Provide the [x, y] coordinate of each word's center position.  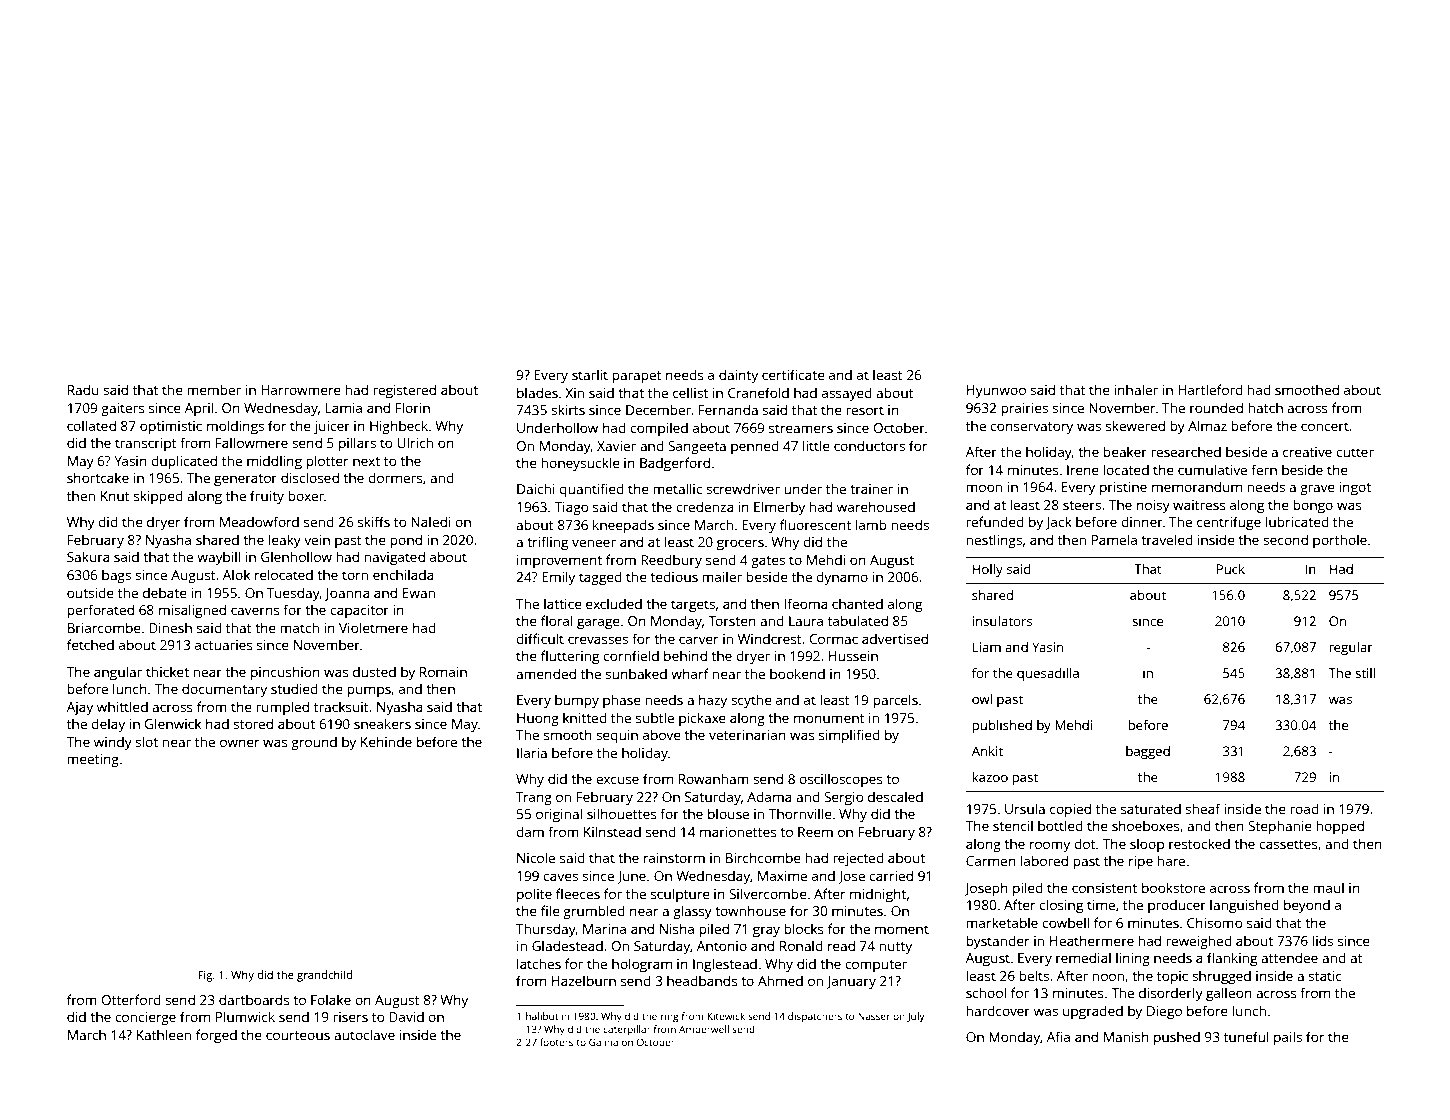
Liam [987, 647]
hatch [1265, 407]
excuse [617, 780]
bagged [1148, 752]
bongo [1313, 506]
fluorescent [816, 524]
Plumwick [245, 1016]
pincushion [285, 673]
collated [91, 425]
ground [314, 743]
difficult [540, 638]
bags [116, 576]
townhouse [750, 910]
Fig [205, 976]
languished [1244, 906]
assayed [847, 394]
